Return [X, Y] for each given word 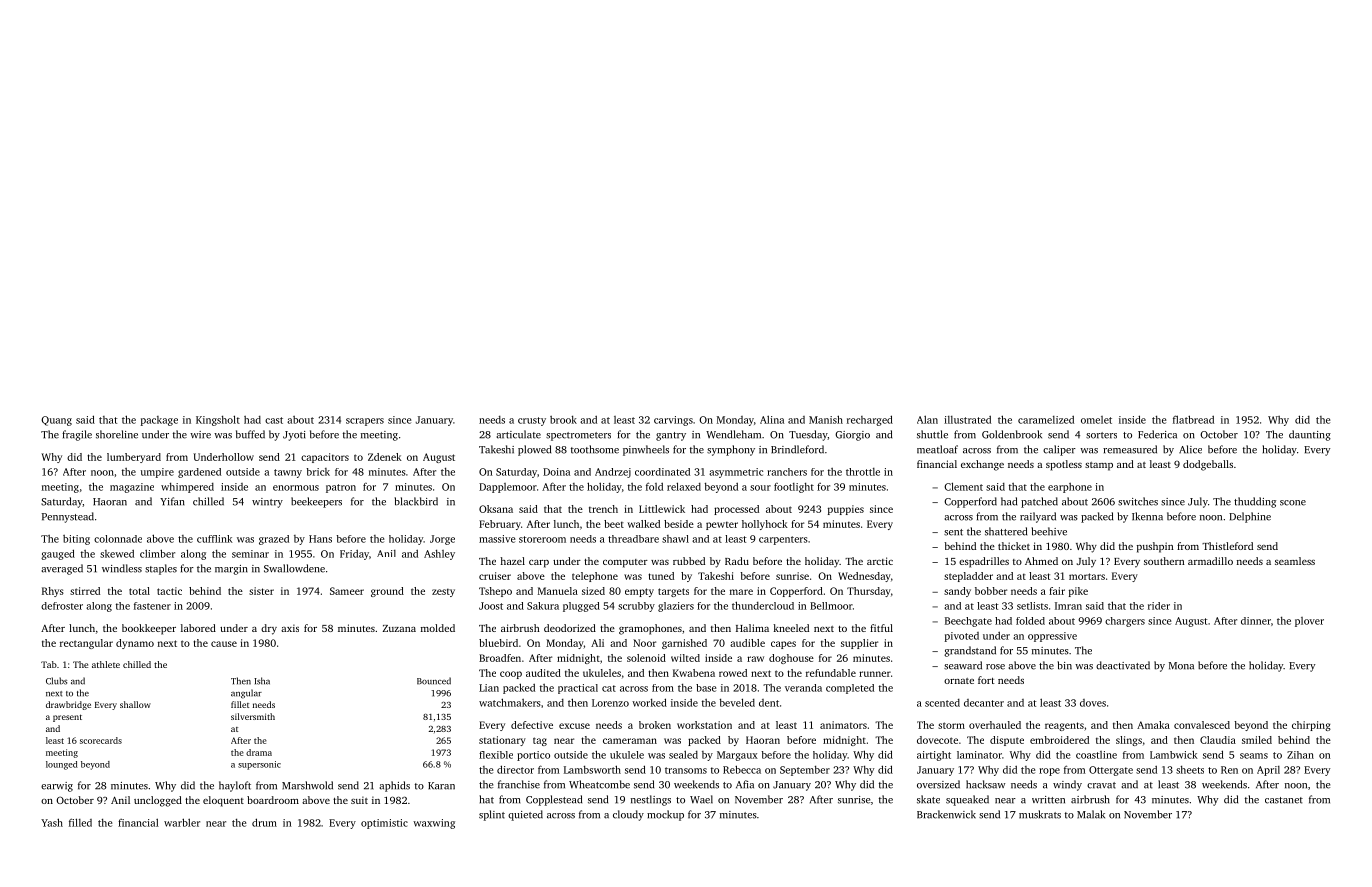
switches [1138, 501]
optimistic [384, 824]
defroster [62, 606]
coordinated [662, 472]
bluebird [498, 643]
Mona [1181, 666]
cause [224, 644]
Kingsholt [218, 420]
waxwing [434, 824]
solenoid [646, 658]
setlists [1032, 606]
